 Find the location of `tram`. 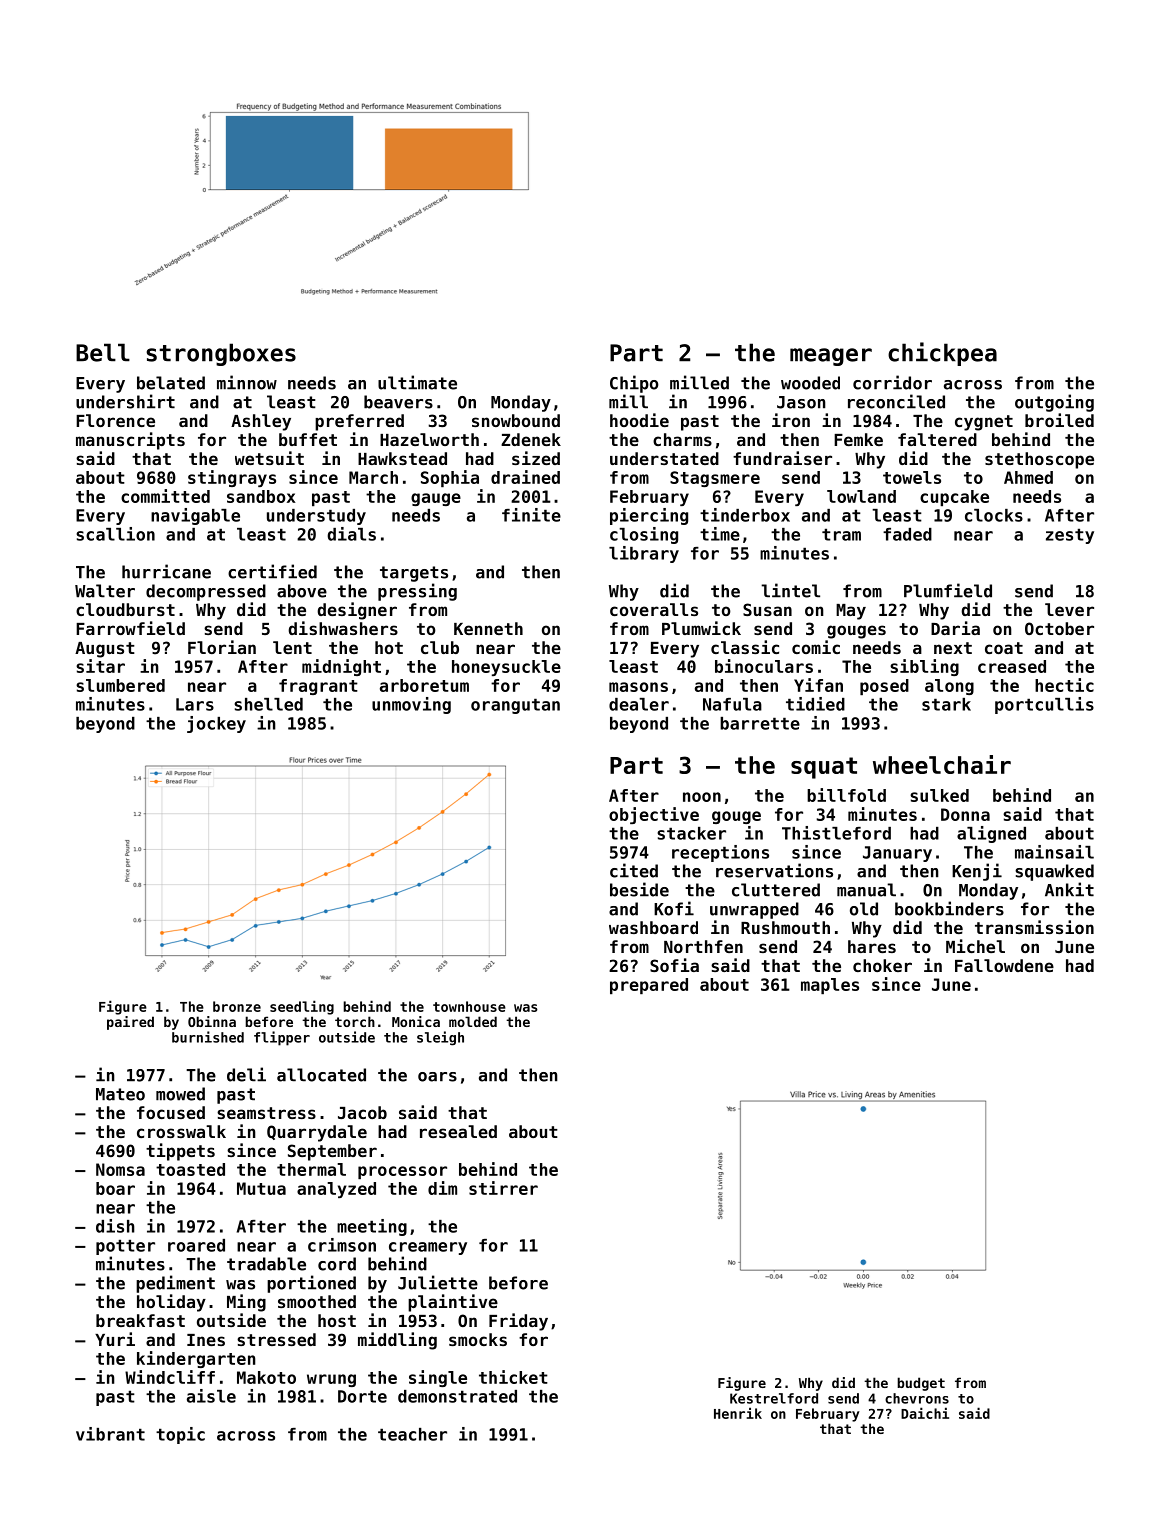

tram is located at coordinates (841, 534).
